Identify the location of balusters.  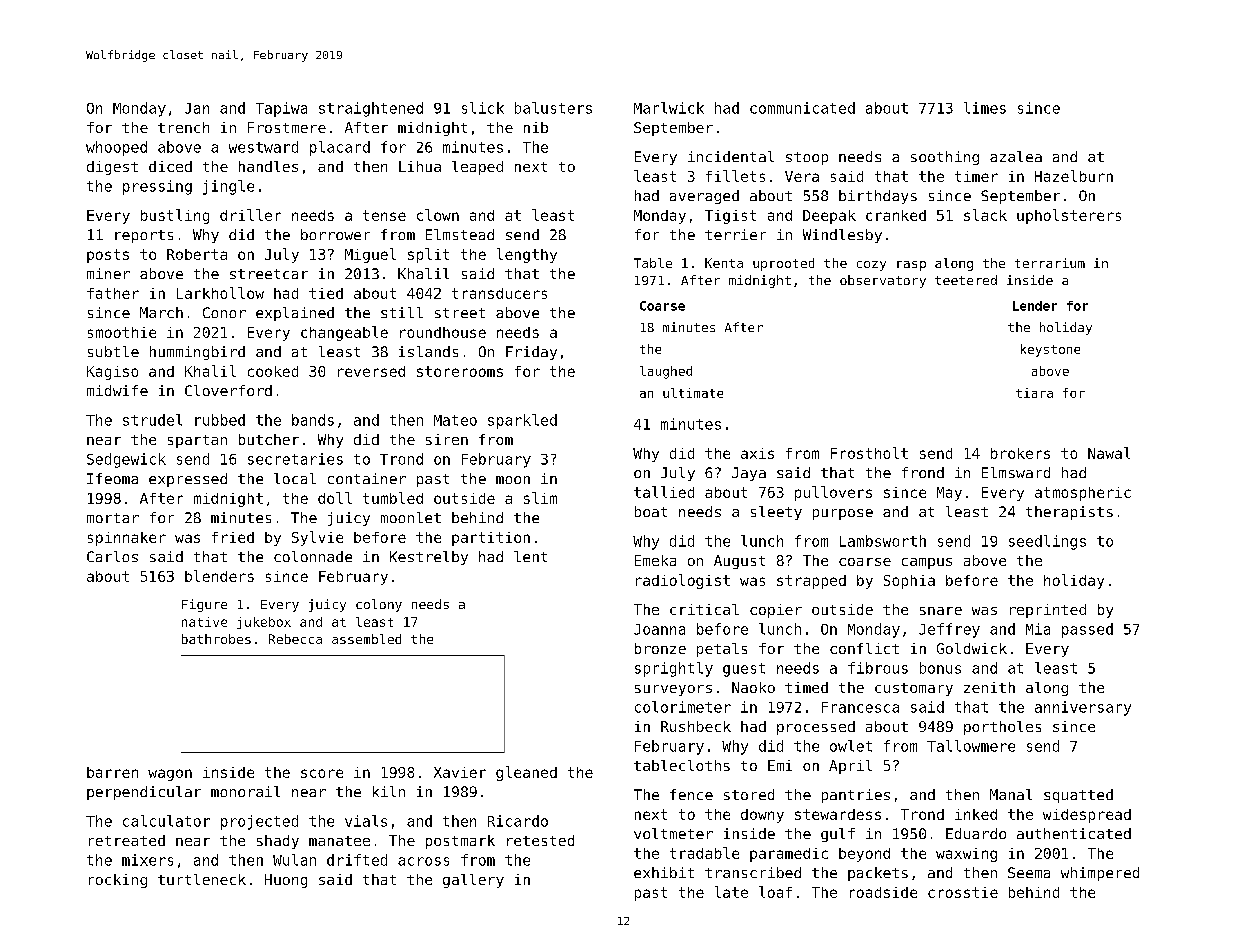
(553, 108).
